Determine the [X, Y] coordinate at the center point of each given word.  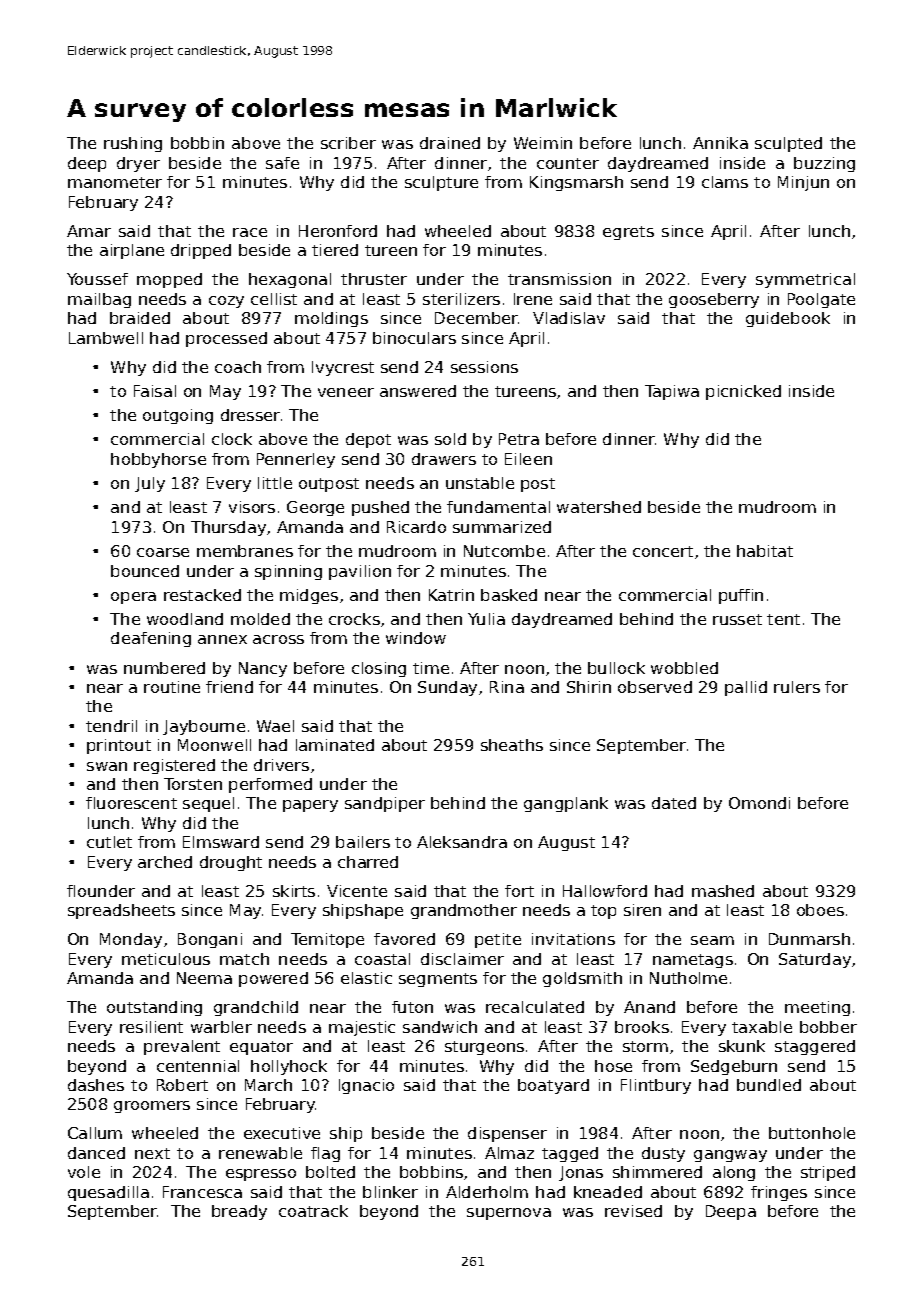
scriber [348, 143]
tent [783, 619]
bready [239, 1212]
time [431, 668]
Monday [131, 940]
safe [282, 163]
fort [519, 891]
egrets [628, 233]
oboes [820, 910]
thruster [374, 279]
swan [107, 766]
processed [226, 339]
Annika [720, 143]
